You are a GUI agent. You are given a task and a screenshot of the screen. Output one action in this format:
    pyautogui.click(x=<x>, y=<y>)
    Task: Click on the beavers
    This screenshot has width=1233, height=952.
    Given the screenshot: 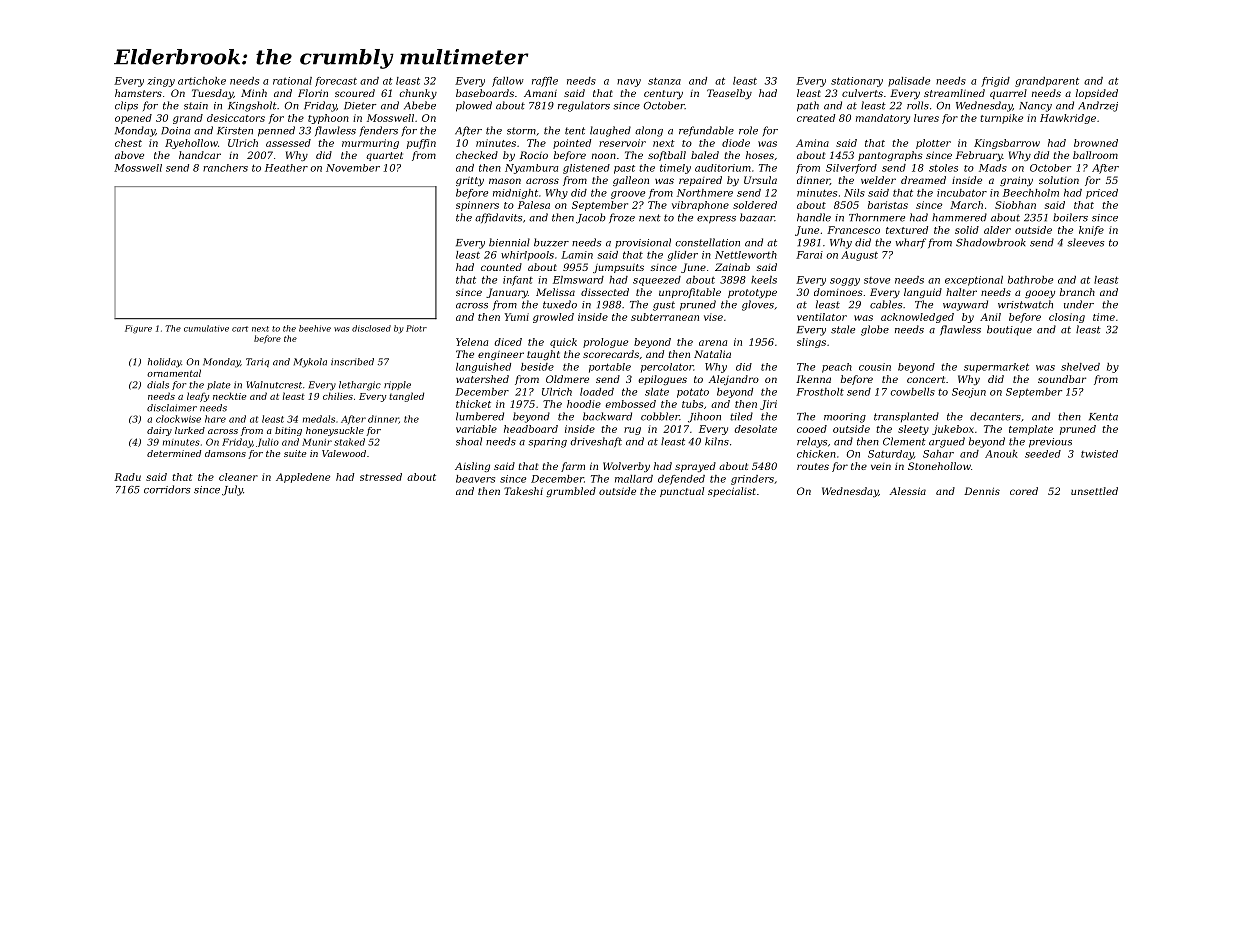 What is the action you would take?
    pyautogui.click(x=475, y=479)
